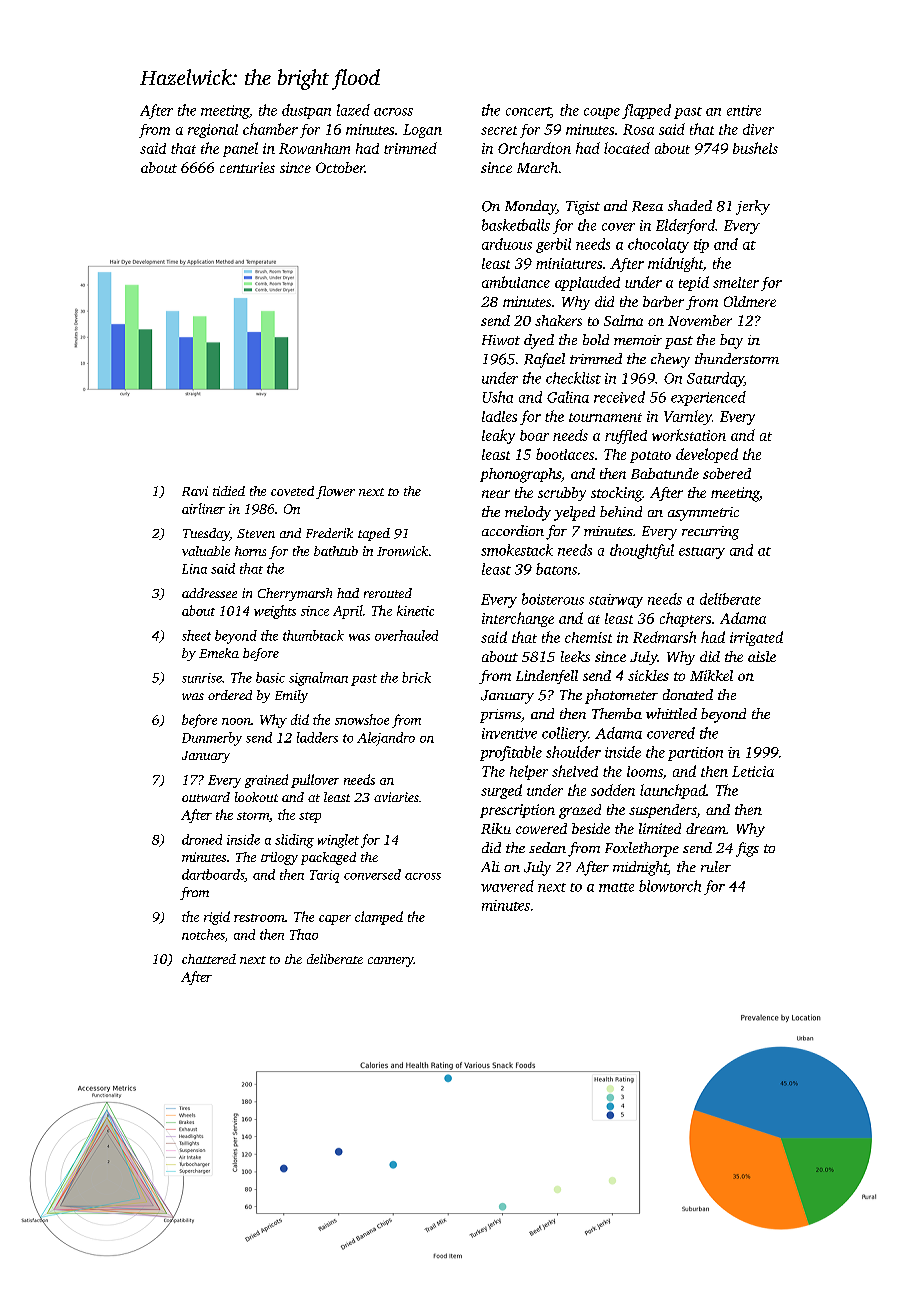  What do you see at coordinates (292, 491) in the screenshot?
I see `coveted` at bounding box center [292, 491].
